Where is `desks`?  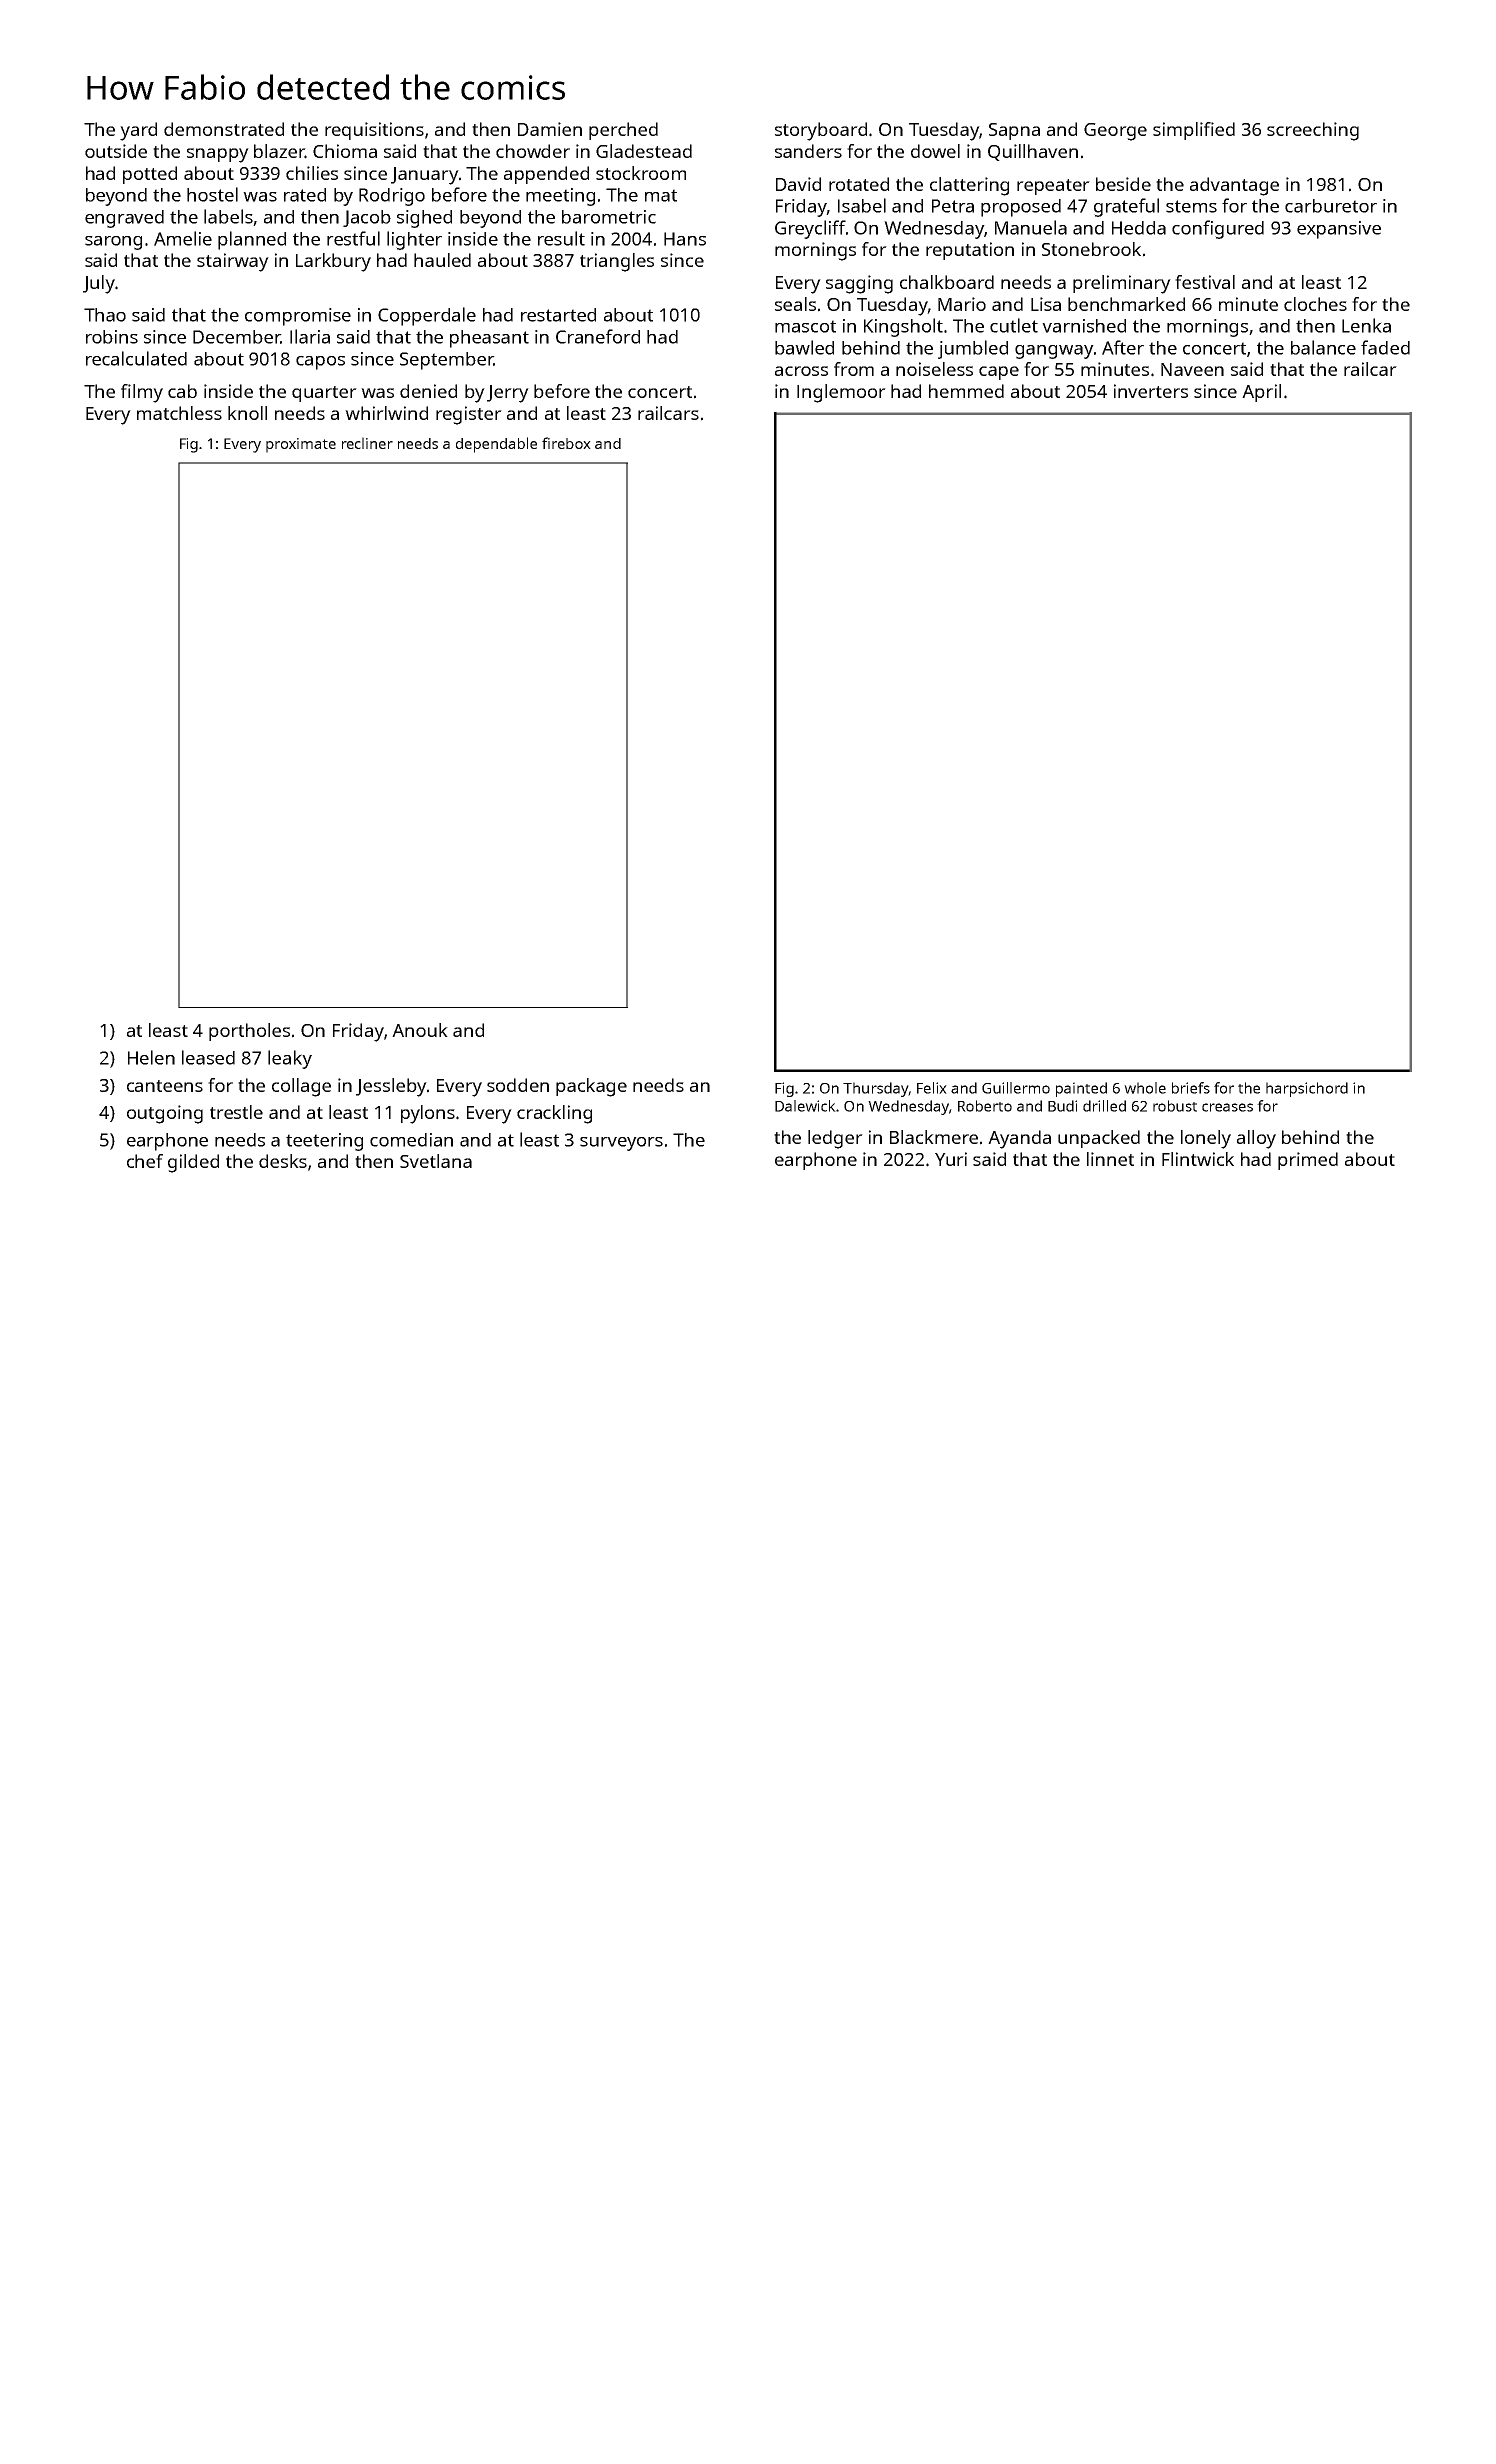 desks is located at coordinates (283, 1161).
